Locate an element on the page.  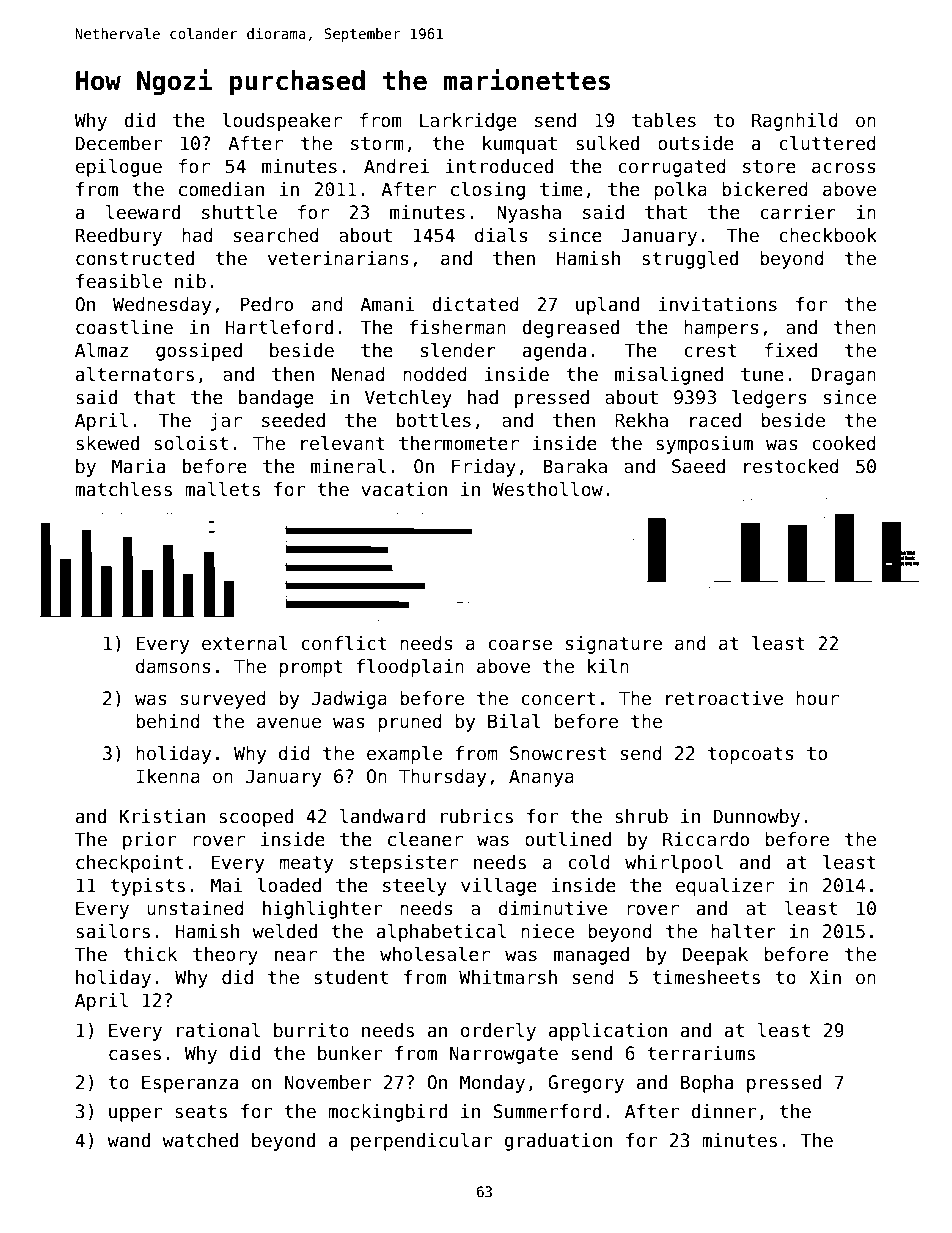
hour is located at coordinates (817, 698).
